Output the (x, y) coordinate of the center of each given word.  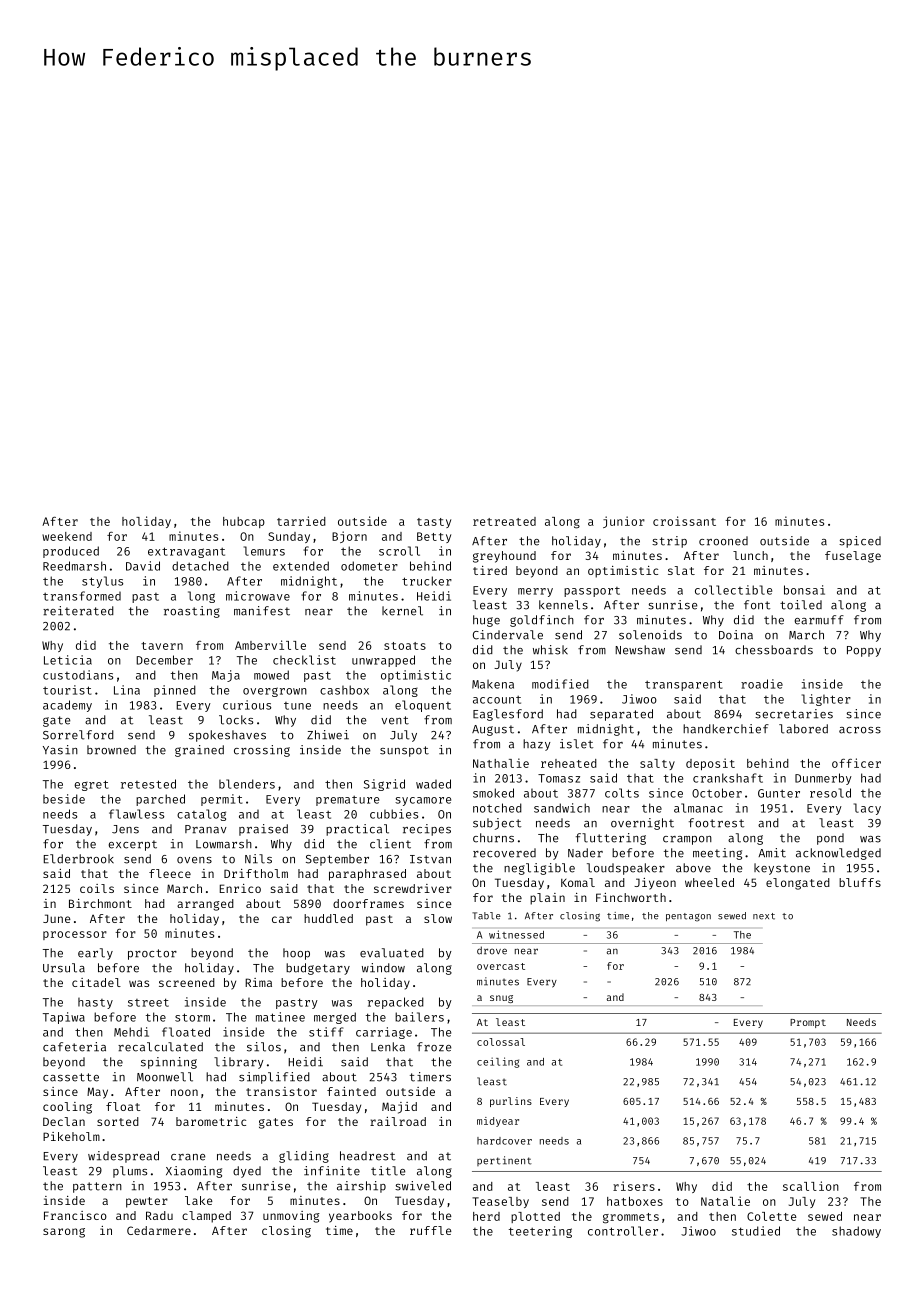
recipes (427, 830)
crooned (723, 541)
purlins (511, 1102)
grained (199, 751)
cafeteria (74, 1047)
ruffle (431, 1230)
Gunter (779, 793)
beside (64, 799)
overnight (642, 824)
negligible (539, 869)
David (143, 566)
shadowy (856, 1232)
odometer (369, 566)
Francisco (75, 1215)
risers (634, 1186)
